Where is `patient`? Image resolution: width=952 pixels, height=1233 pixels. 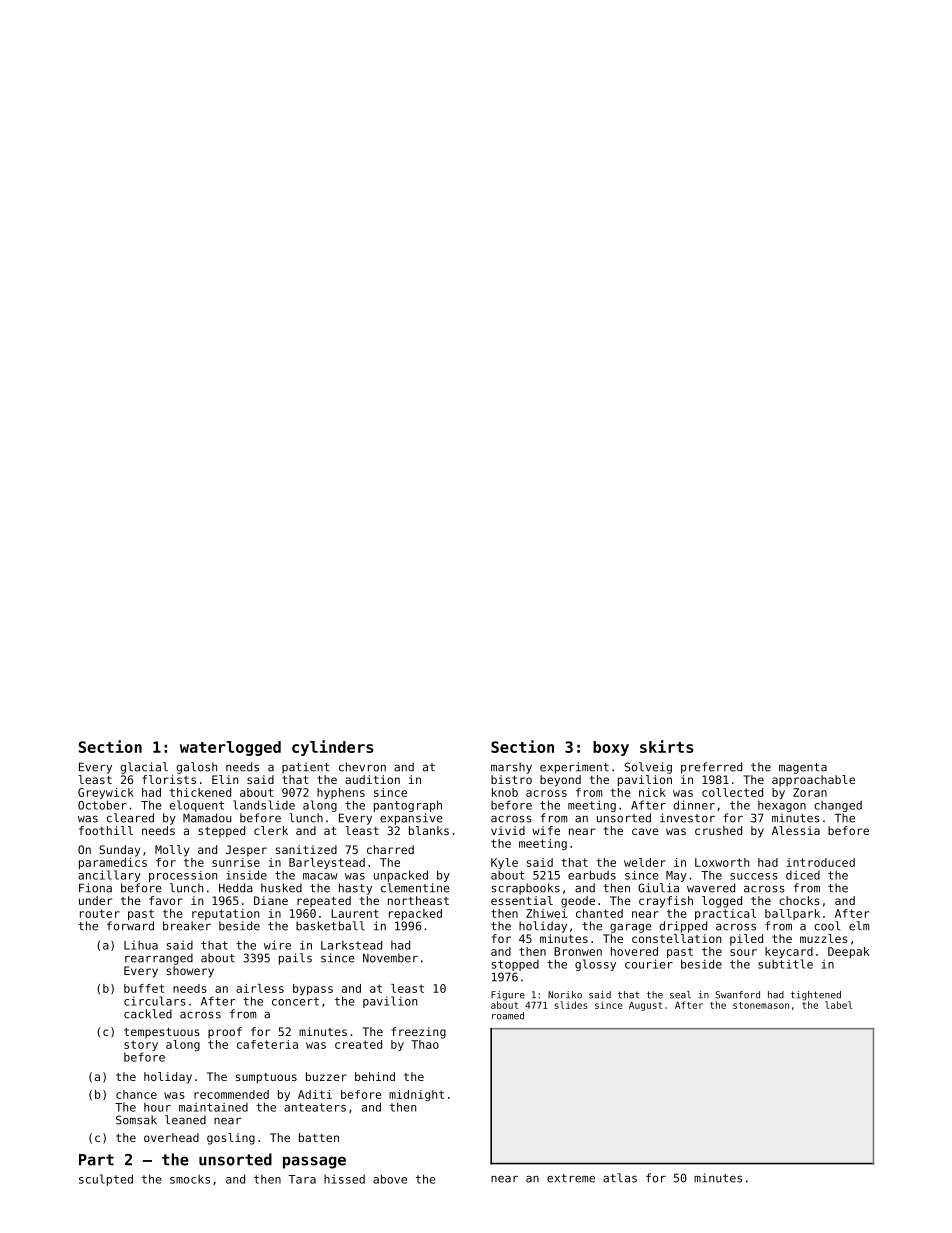 patient is located at coordinates (306, 768).
